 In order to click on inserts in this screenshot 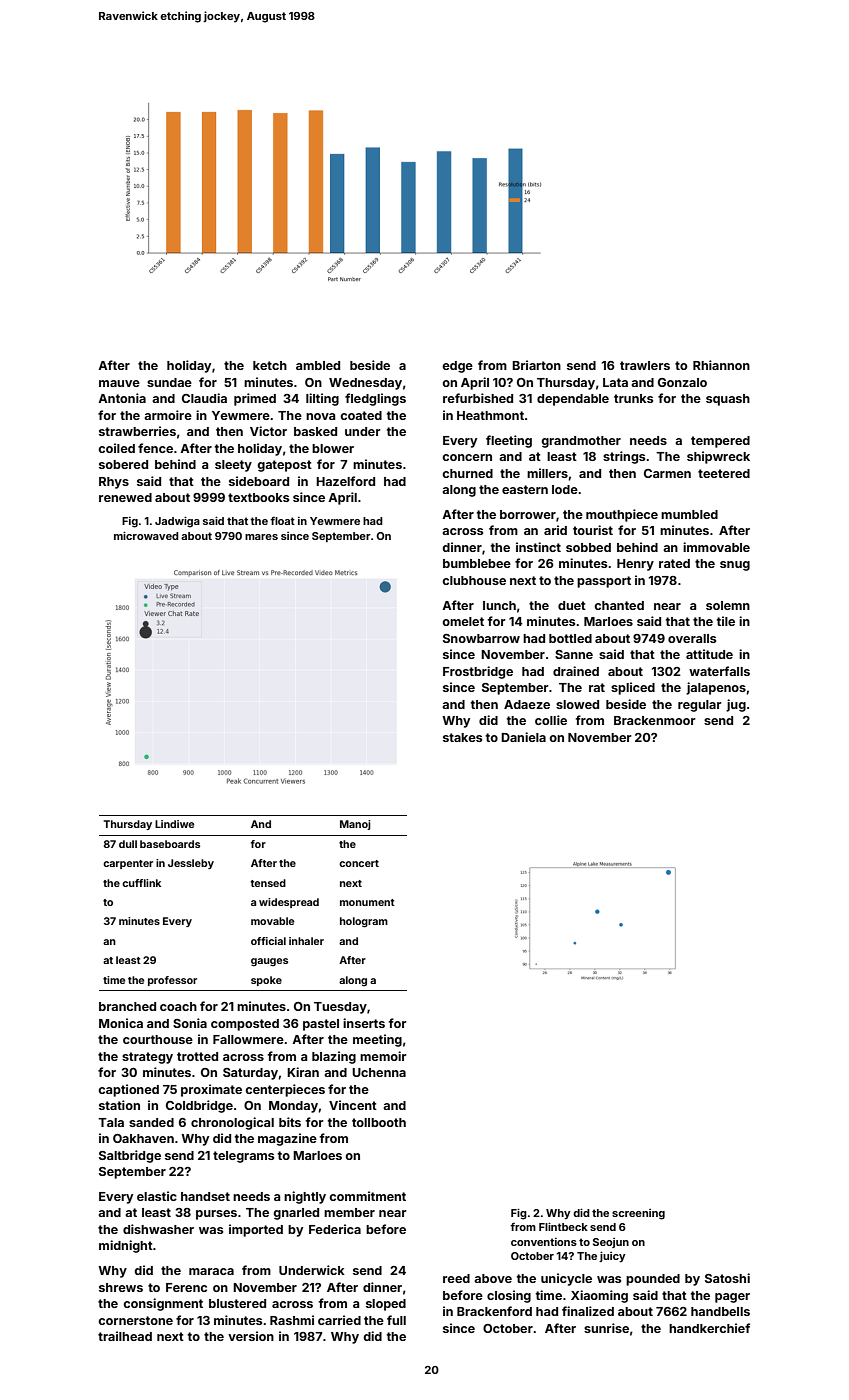, I will do `click(364, 1023)`.
